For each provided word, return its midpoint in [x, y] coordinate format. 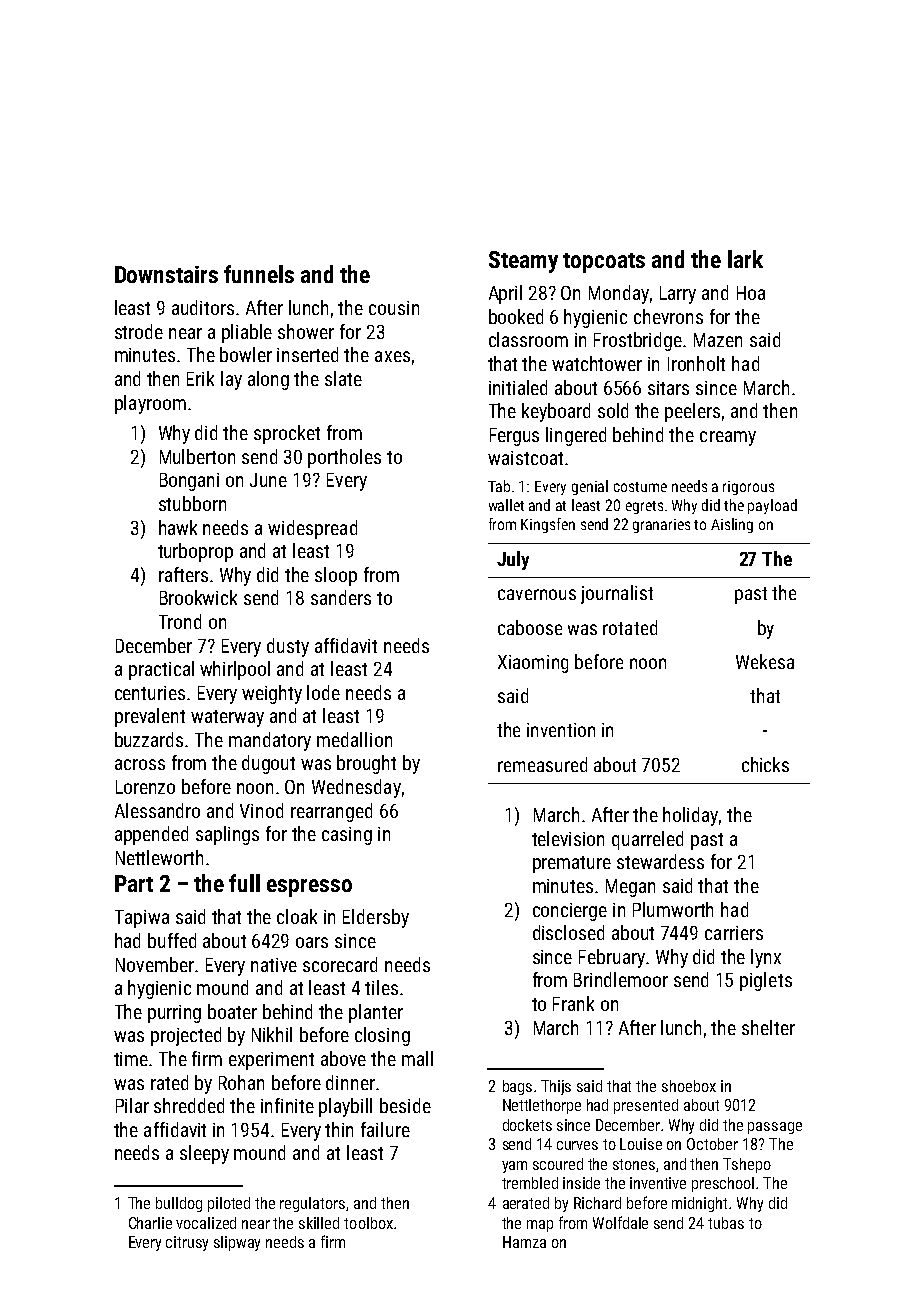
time [131, 1059]
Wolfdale [620, 1222]
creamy [728, 438]
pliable [247, 333]
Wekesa [765, 661]
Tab [499, 486]
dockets [527, 1125]
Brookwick [198, 597]
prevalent [150, 717]
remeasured [542, 764]
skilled [319, 1223]
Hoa [751, 293]
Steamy [523, 262]
